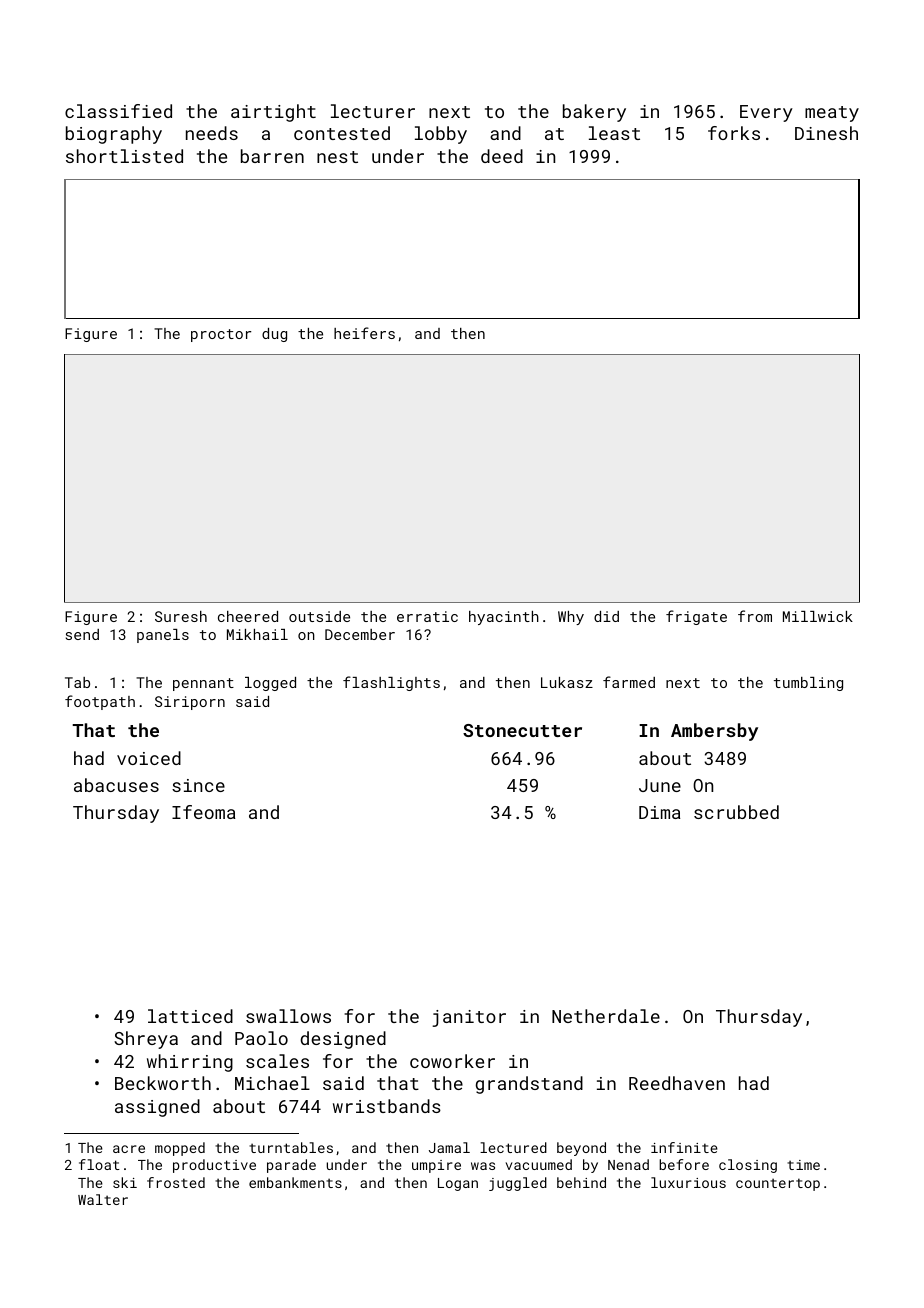  Describe the element at coordinates (734, 133) in the screenshot. I see `forks` at that location.
